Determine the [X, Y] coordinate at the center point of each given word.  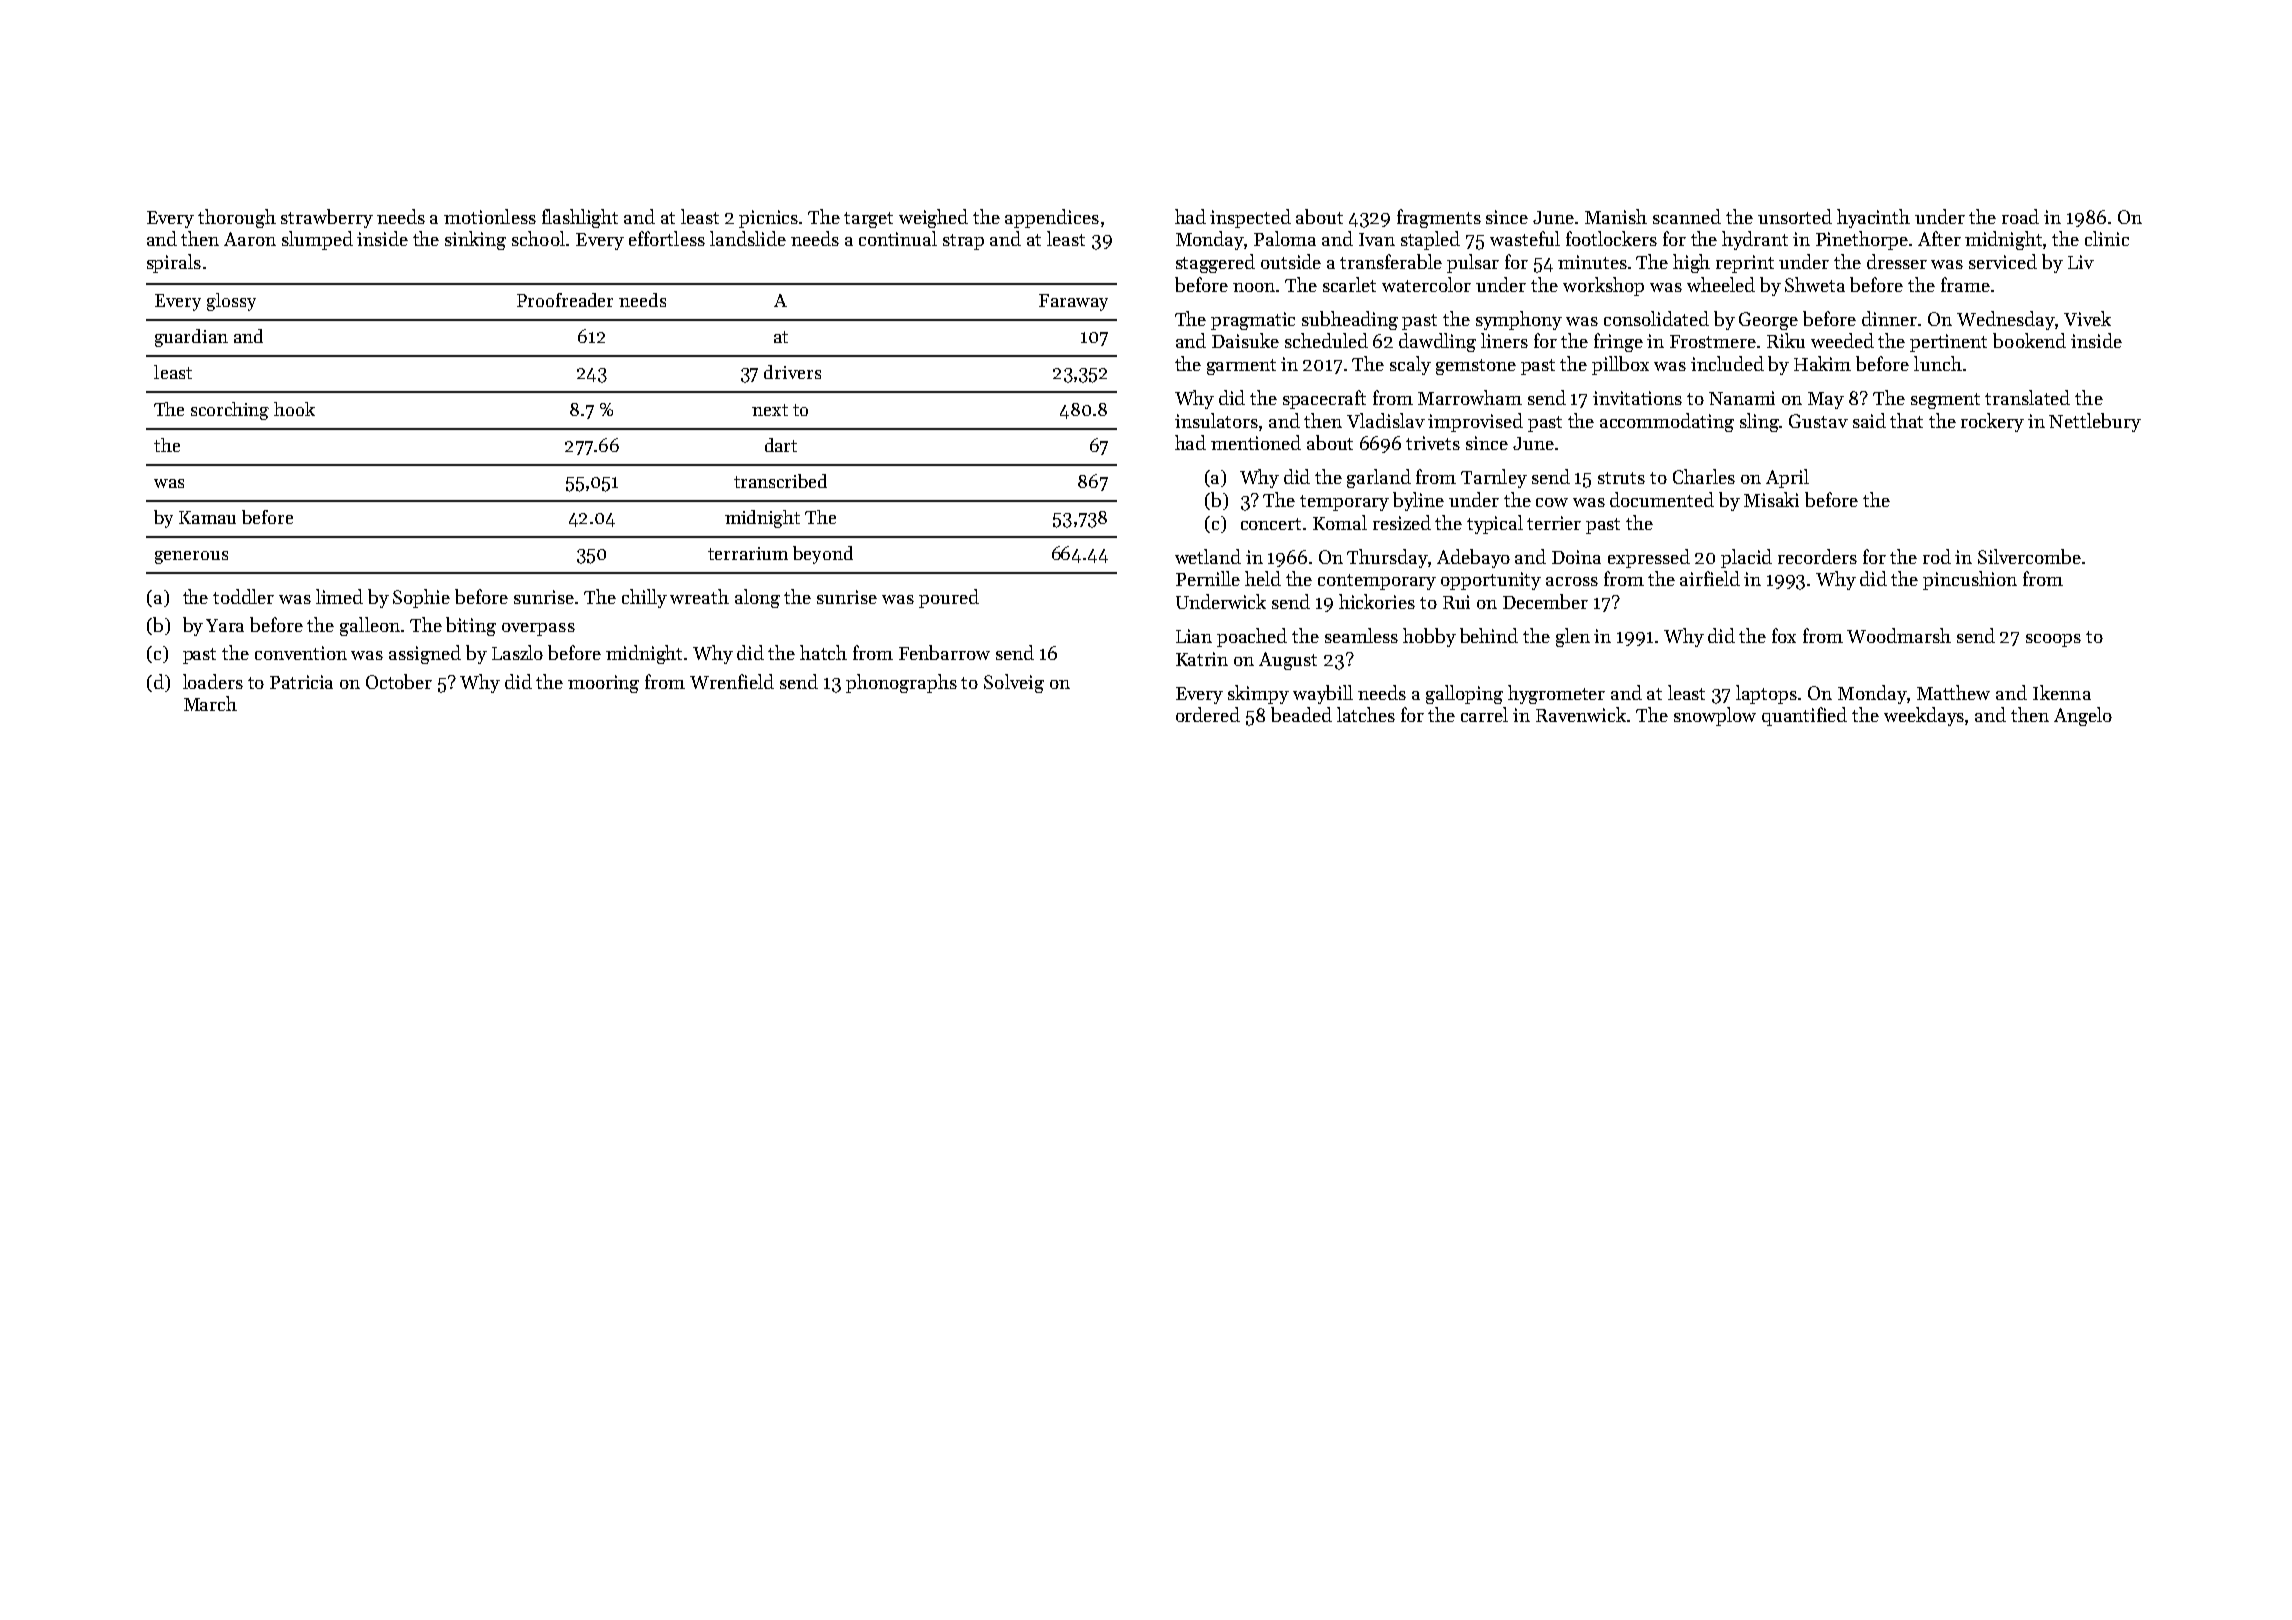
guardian [191, 338]
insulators [1216, 420]
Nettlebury [2095, 422]
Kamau [207, 517]
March [210, 703]
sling [1760, 422]
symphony [1519, 320]
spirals [174, 263]
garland [1379, 478]
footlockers [1611, 238]
